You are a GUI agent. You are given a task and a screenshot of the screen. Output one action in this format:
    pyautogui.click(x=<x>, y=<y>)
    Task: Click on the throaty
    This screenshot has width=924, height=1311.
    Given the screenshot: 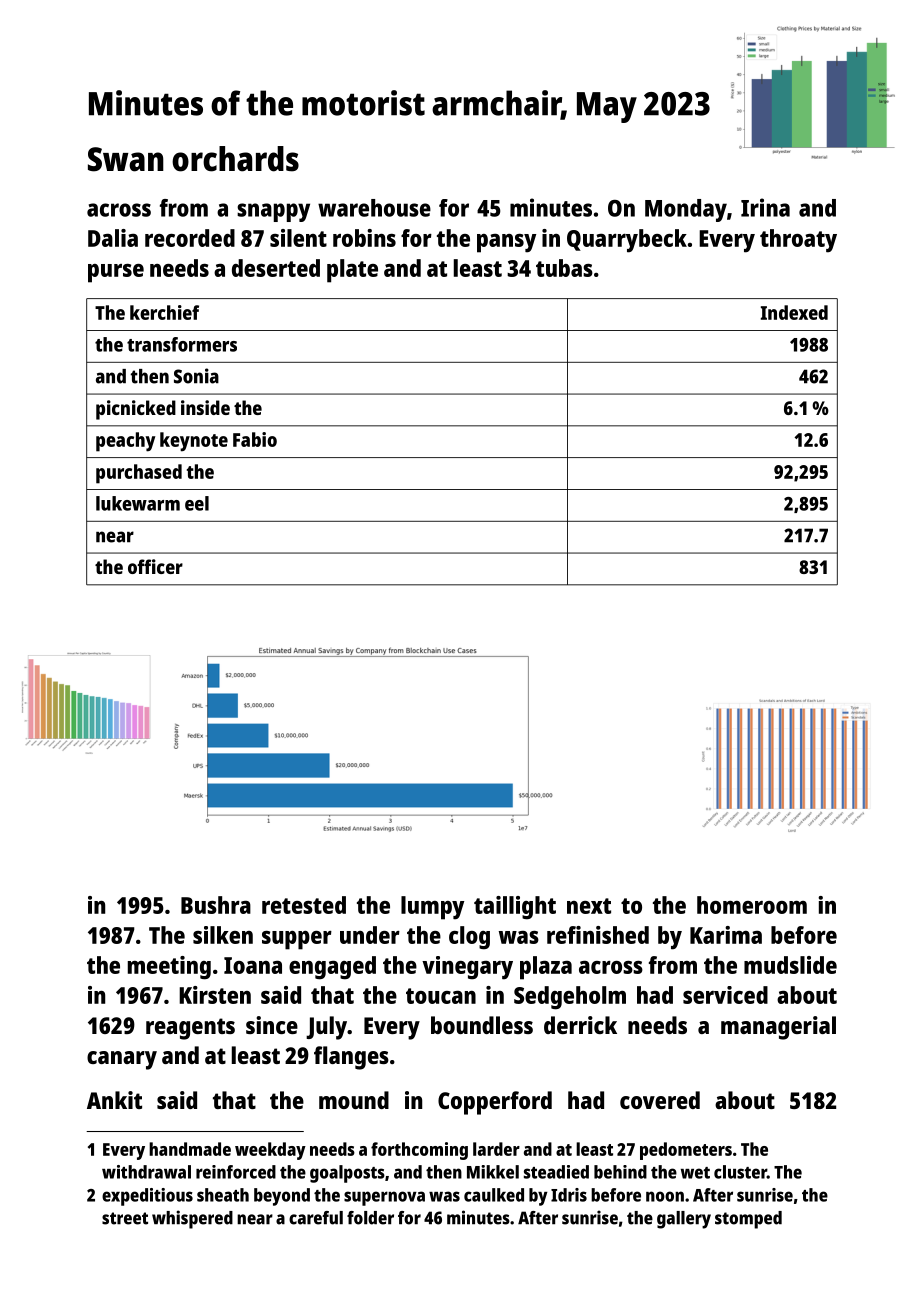 What is the action you would take?
    pyautogui.click(x=798, y=241)
